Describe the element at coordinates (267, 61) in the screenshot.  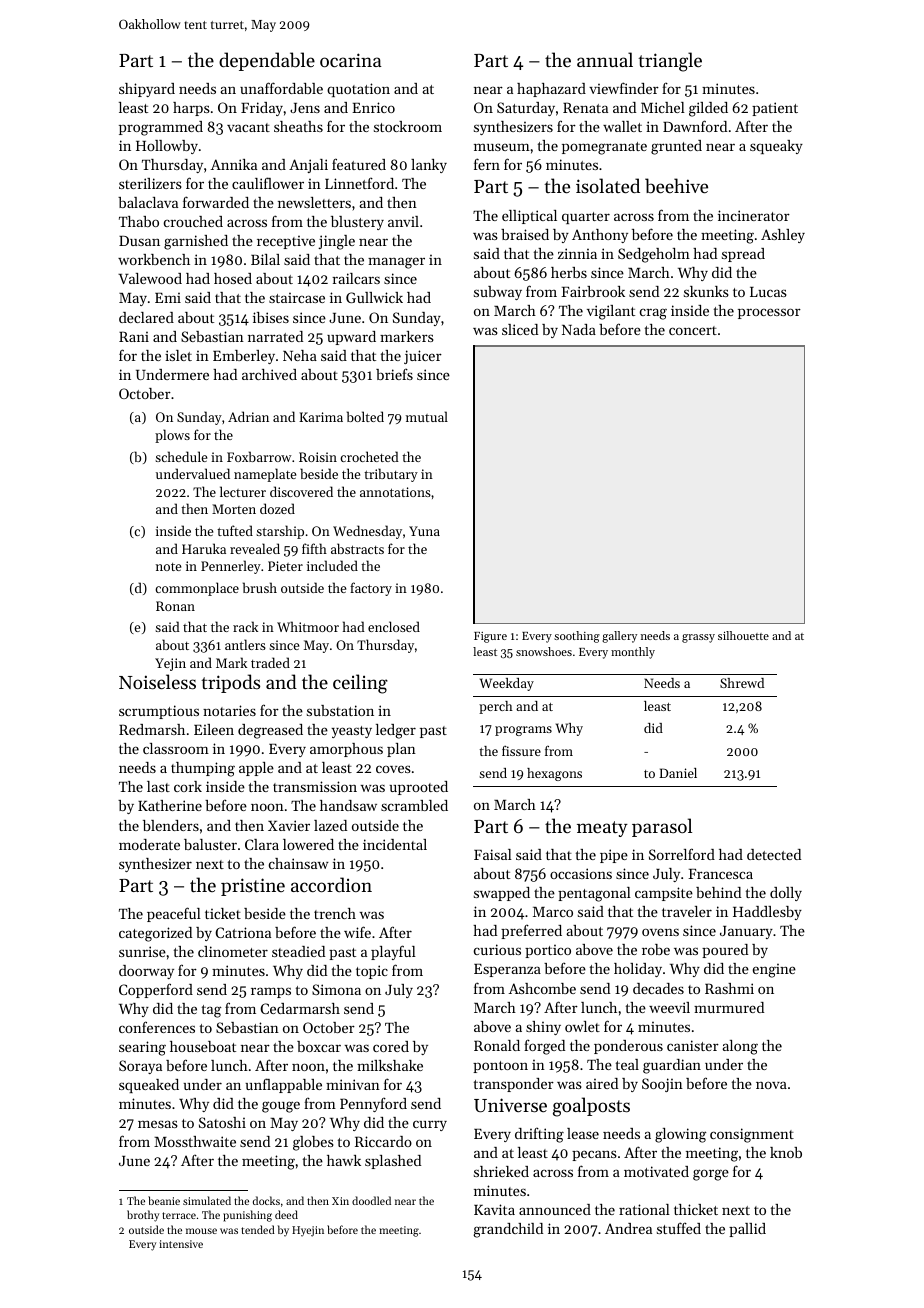
I see `dependable` at that location.
